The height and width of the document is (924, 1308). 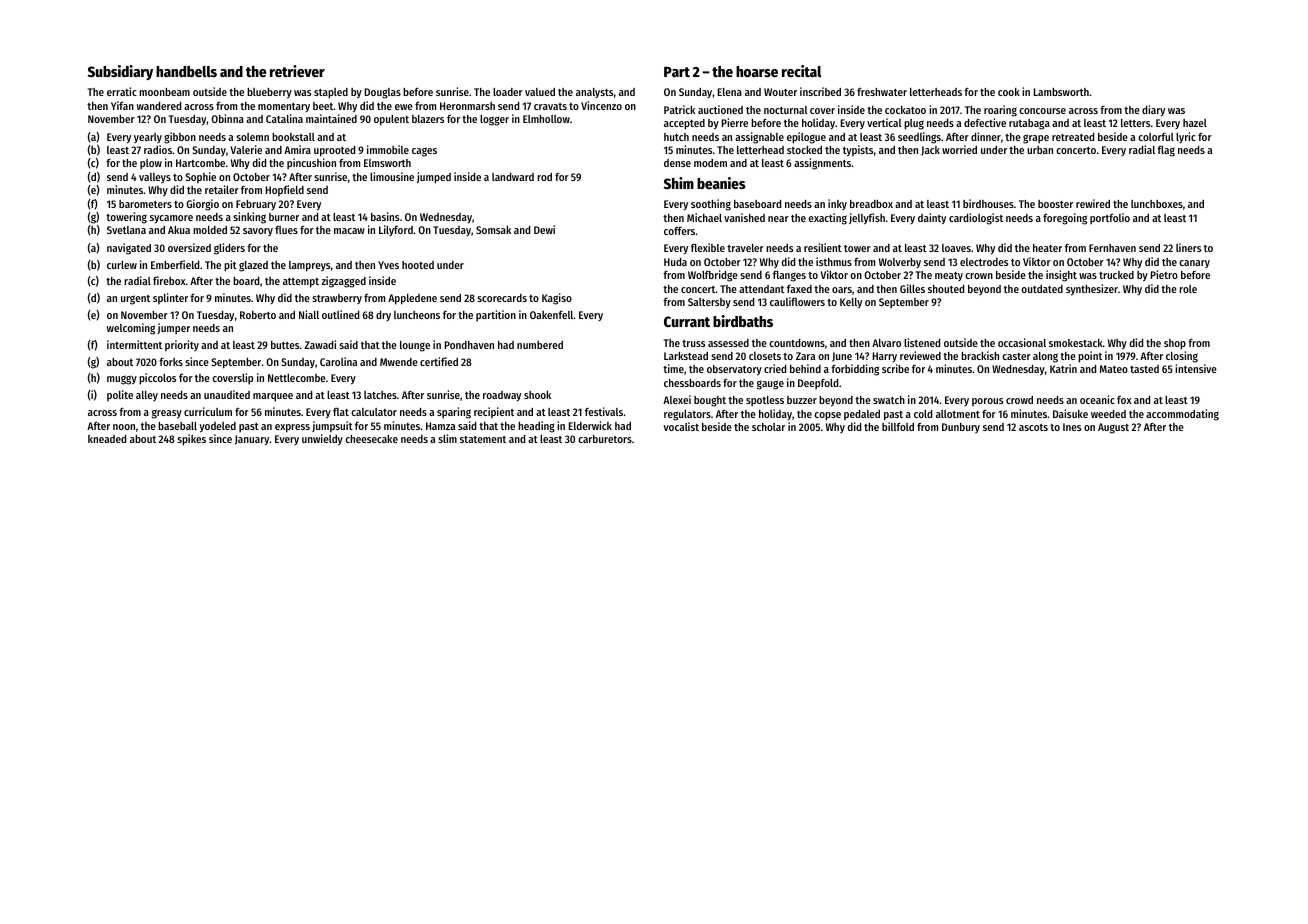 I want to click on carburetors, so click(x=605, y=439).
